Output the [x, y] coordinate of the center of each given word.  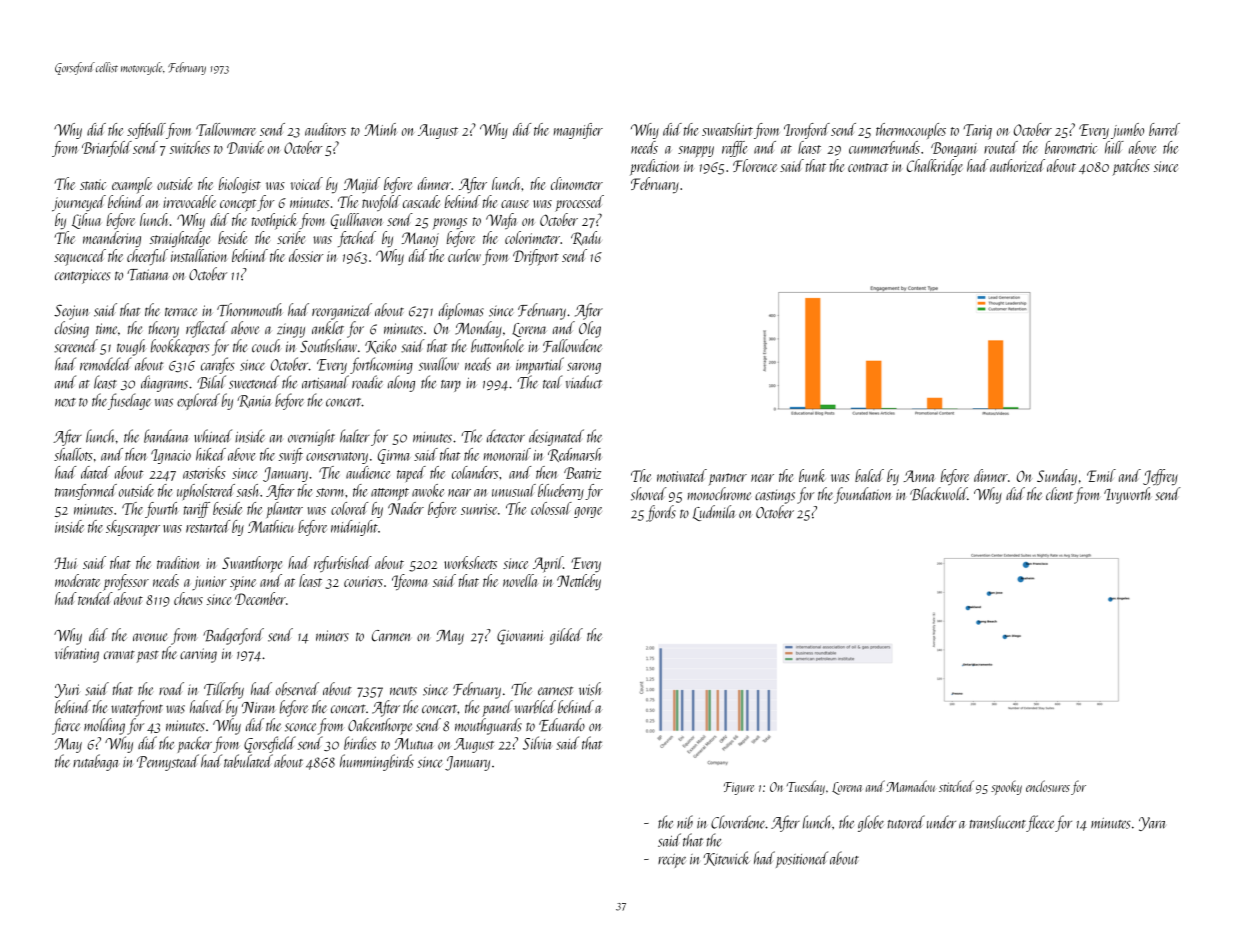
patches [1131, 167]
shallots [73, 454]
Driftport [536, 257]
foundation [863, 495]
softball [146, 131]
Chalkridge [935, 167]
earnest [555, 691]
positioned [802, 859]
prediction [655, 167]
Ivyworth [1127, 495]
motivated [682, 475]
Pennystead [168, 762]
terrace [181, 312]
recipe [672, 861]
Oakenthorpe [380, 726]
